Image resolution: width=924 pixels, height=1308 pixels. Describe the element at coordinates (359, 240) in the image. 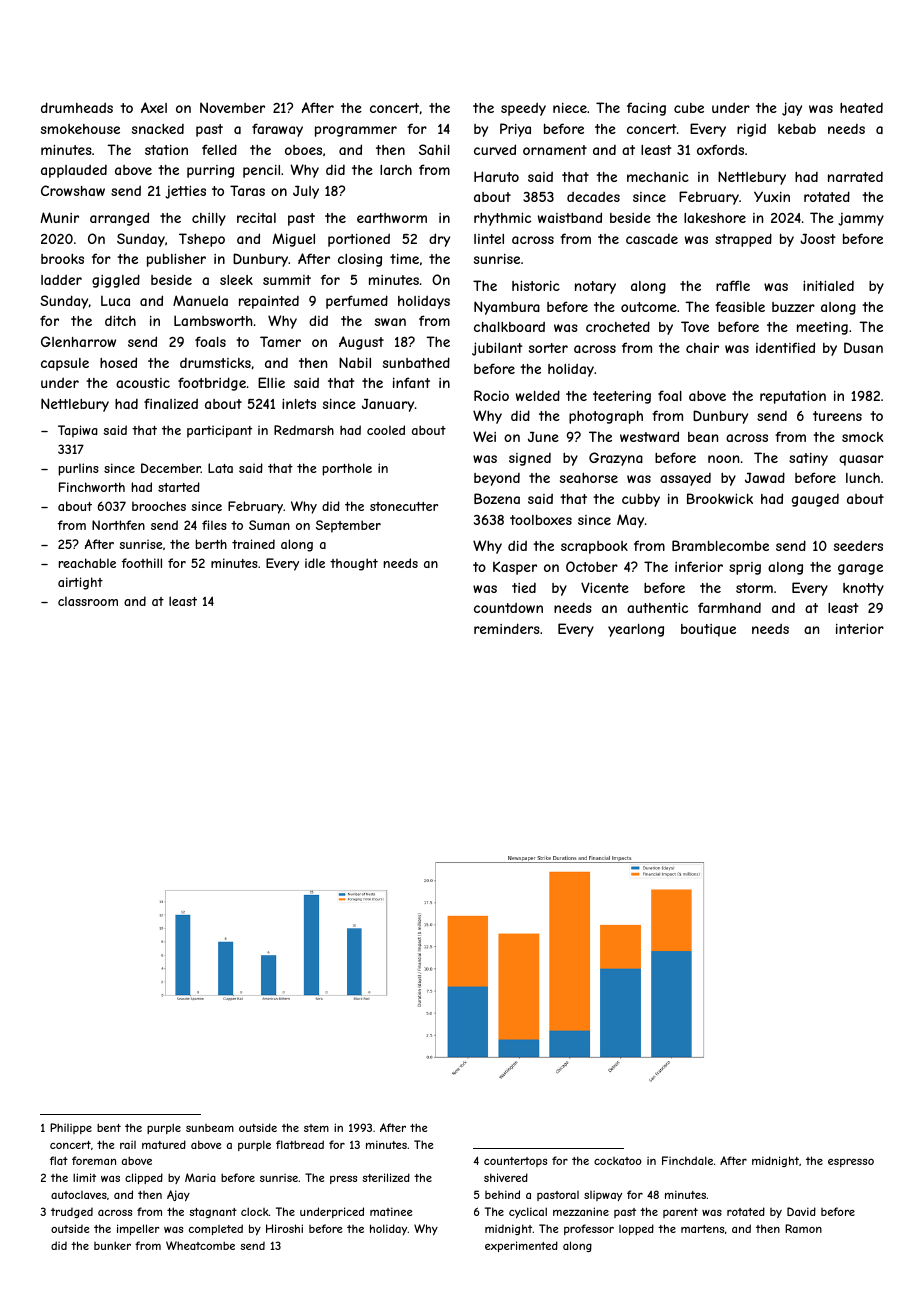

I see `portioned` at that location.
